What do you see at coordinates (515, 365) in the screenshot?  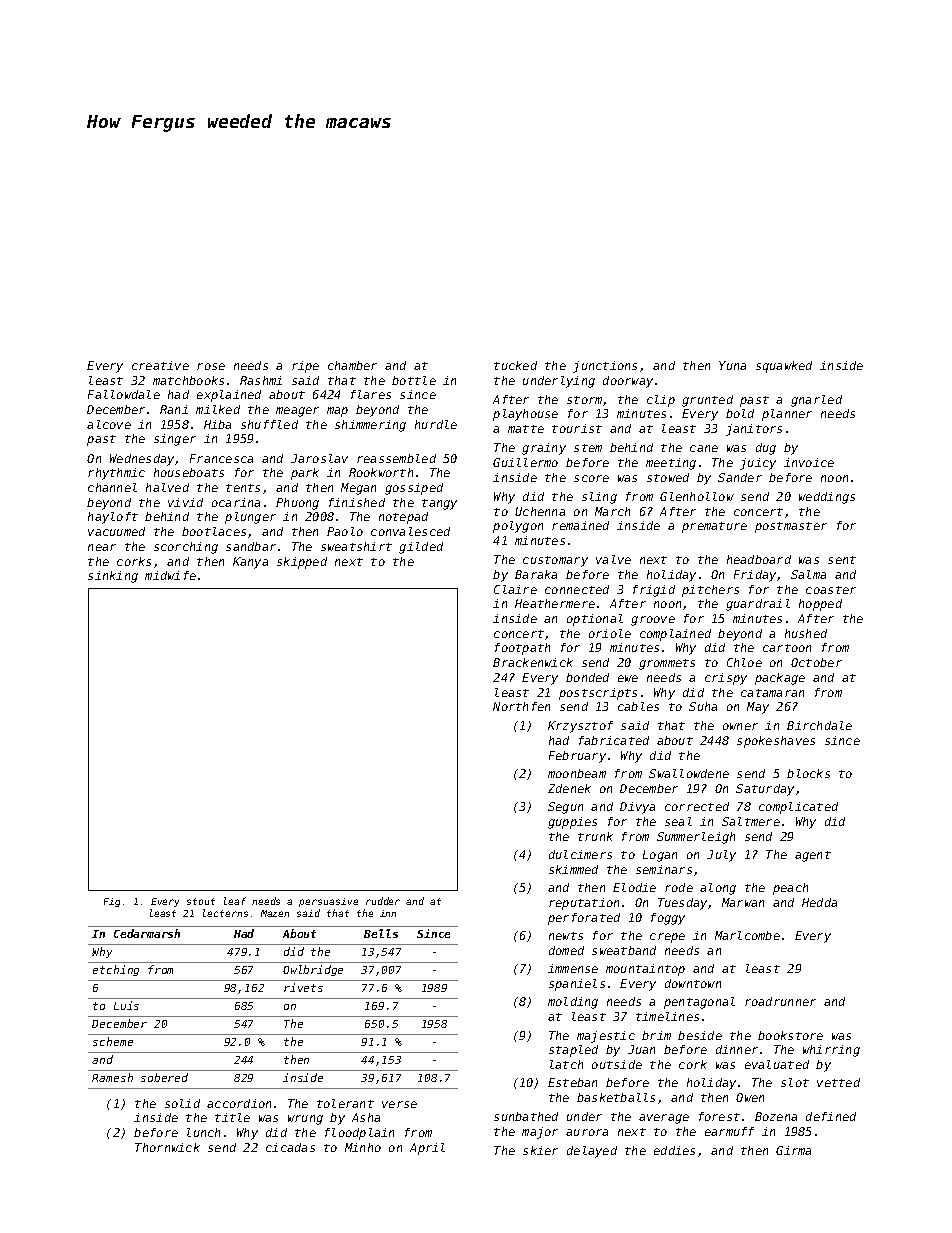 I see `tucked` at bounding box center [515, 365].
